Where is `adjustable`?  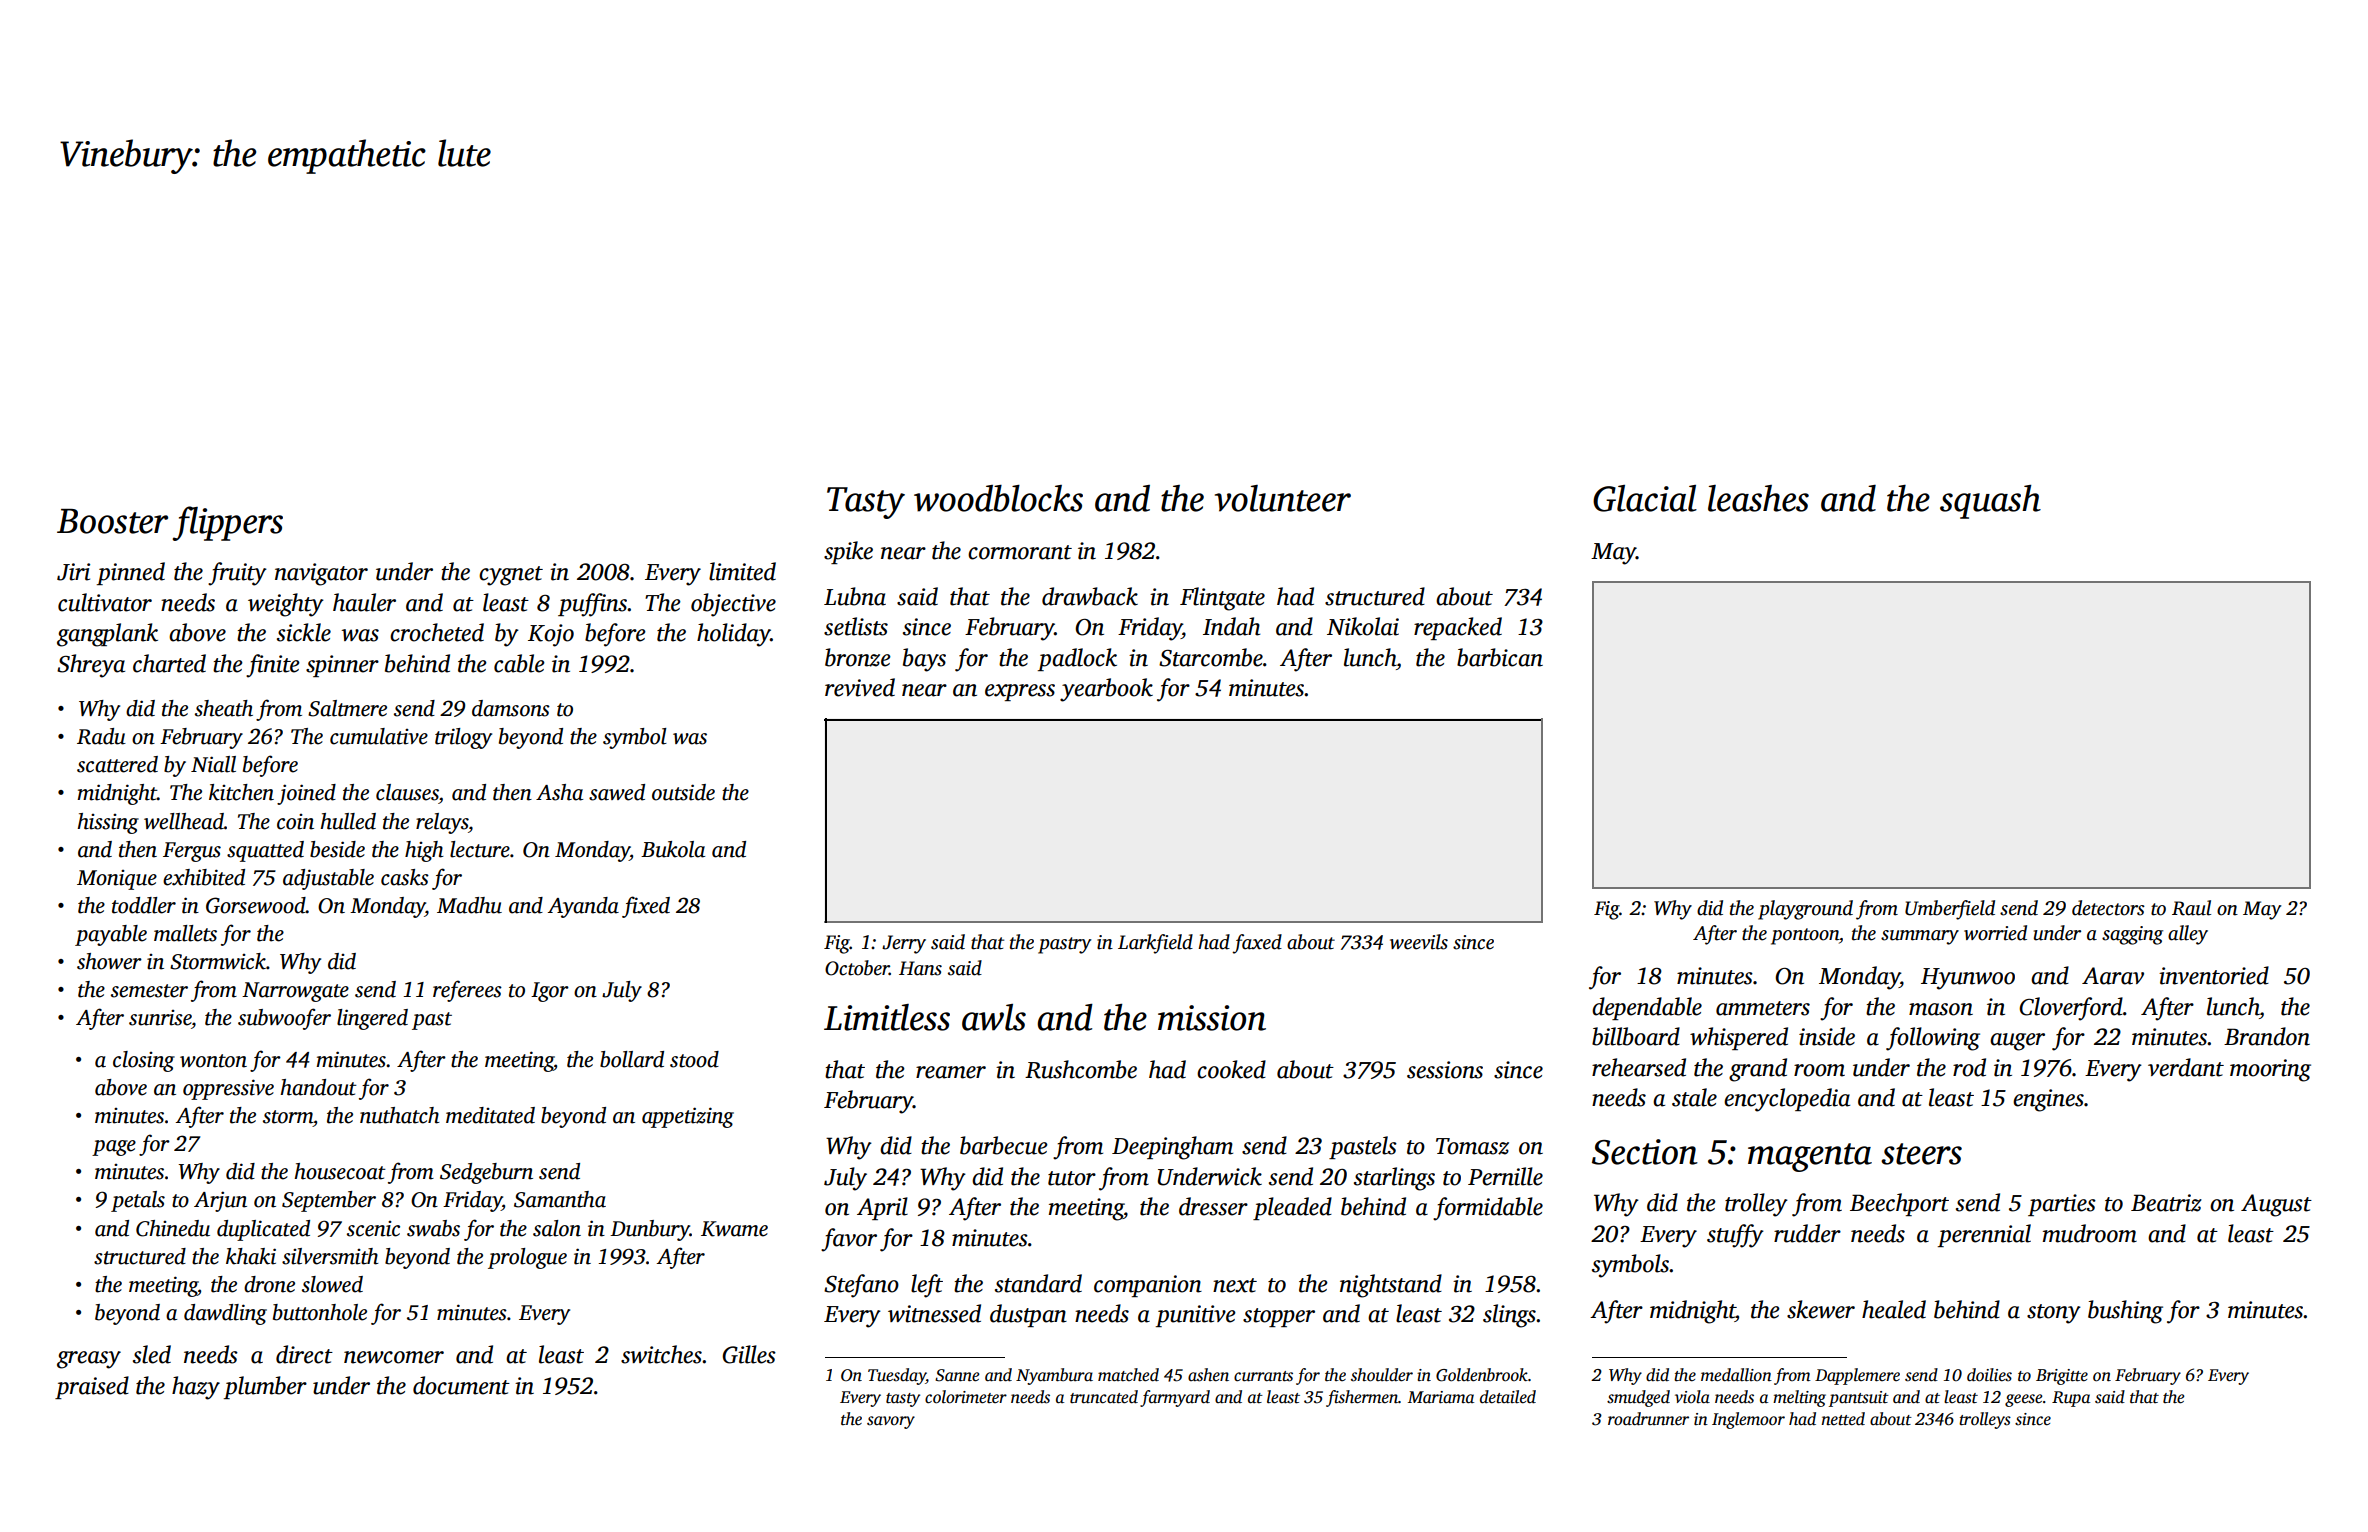
adjustable is located at coordinates (328, 879).
